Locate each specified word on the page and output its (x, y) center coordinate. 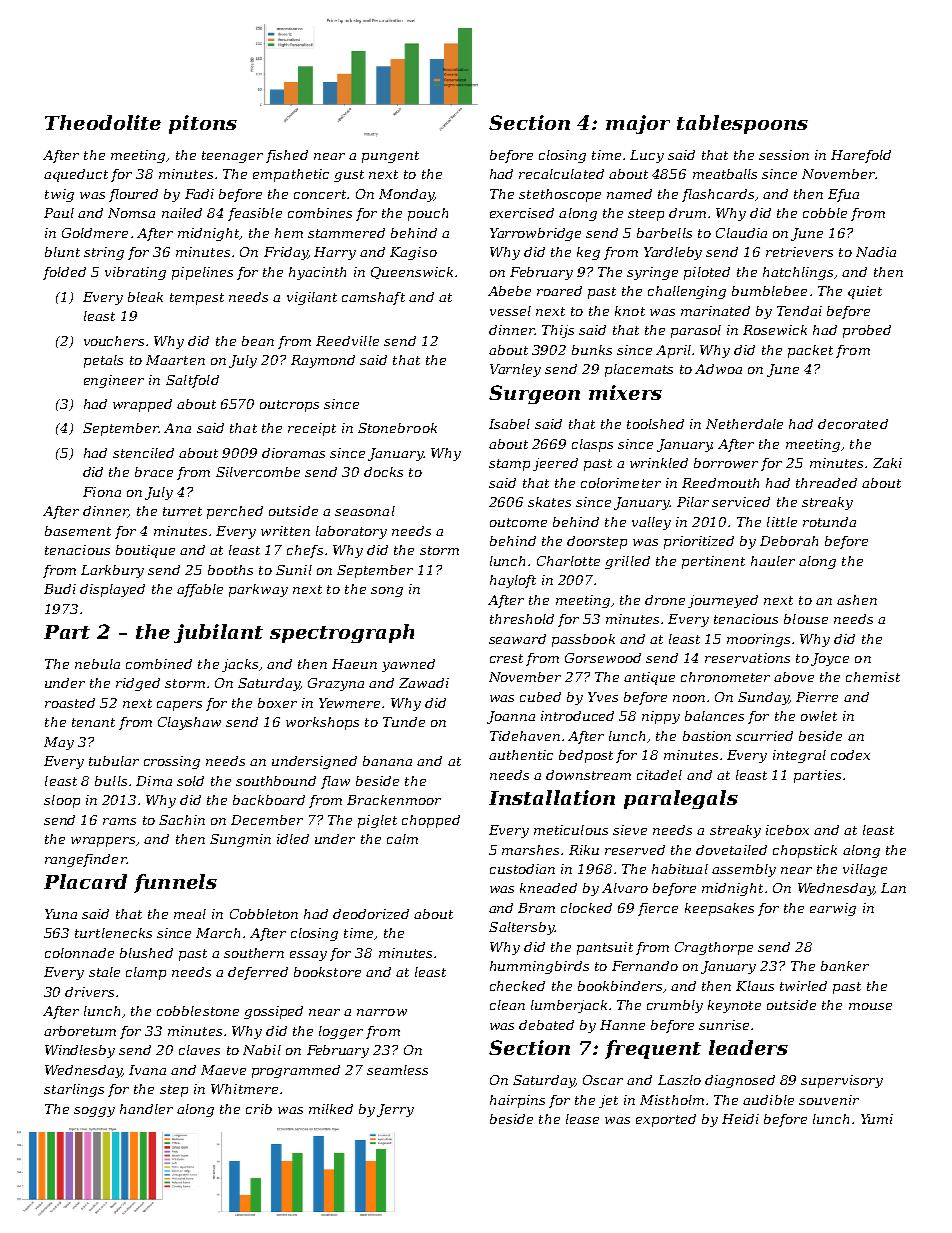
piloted (707, 273)
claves (199, 1050)
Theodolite (103, 122)
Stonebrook (397, 428)
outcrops (289, 406)
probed (867, 331)
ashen (857, 600)
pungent (390, 157)
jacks (240, 665)
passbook (583, 640)
